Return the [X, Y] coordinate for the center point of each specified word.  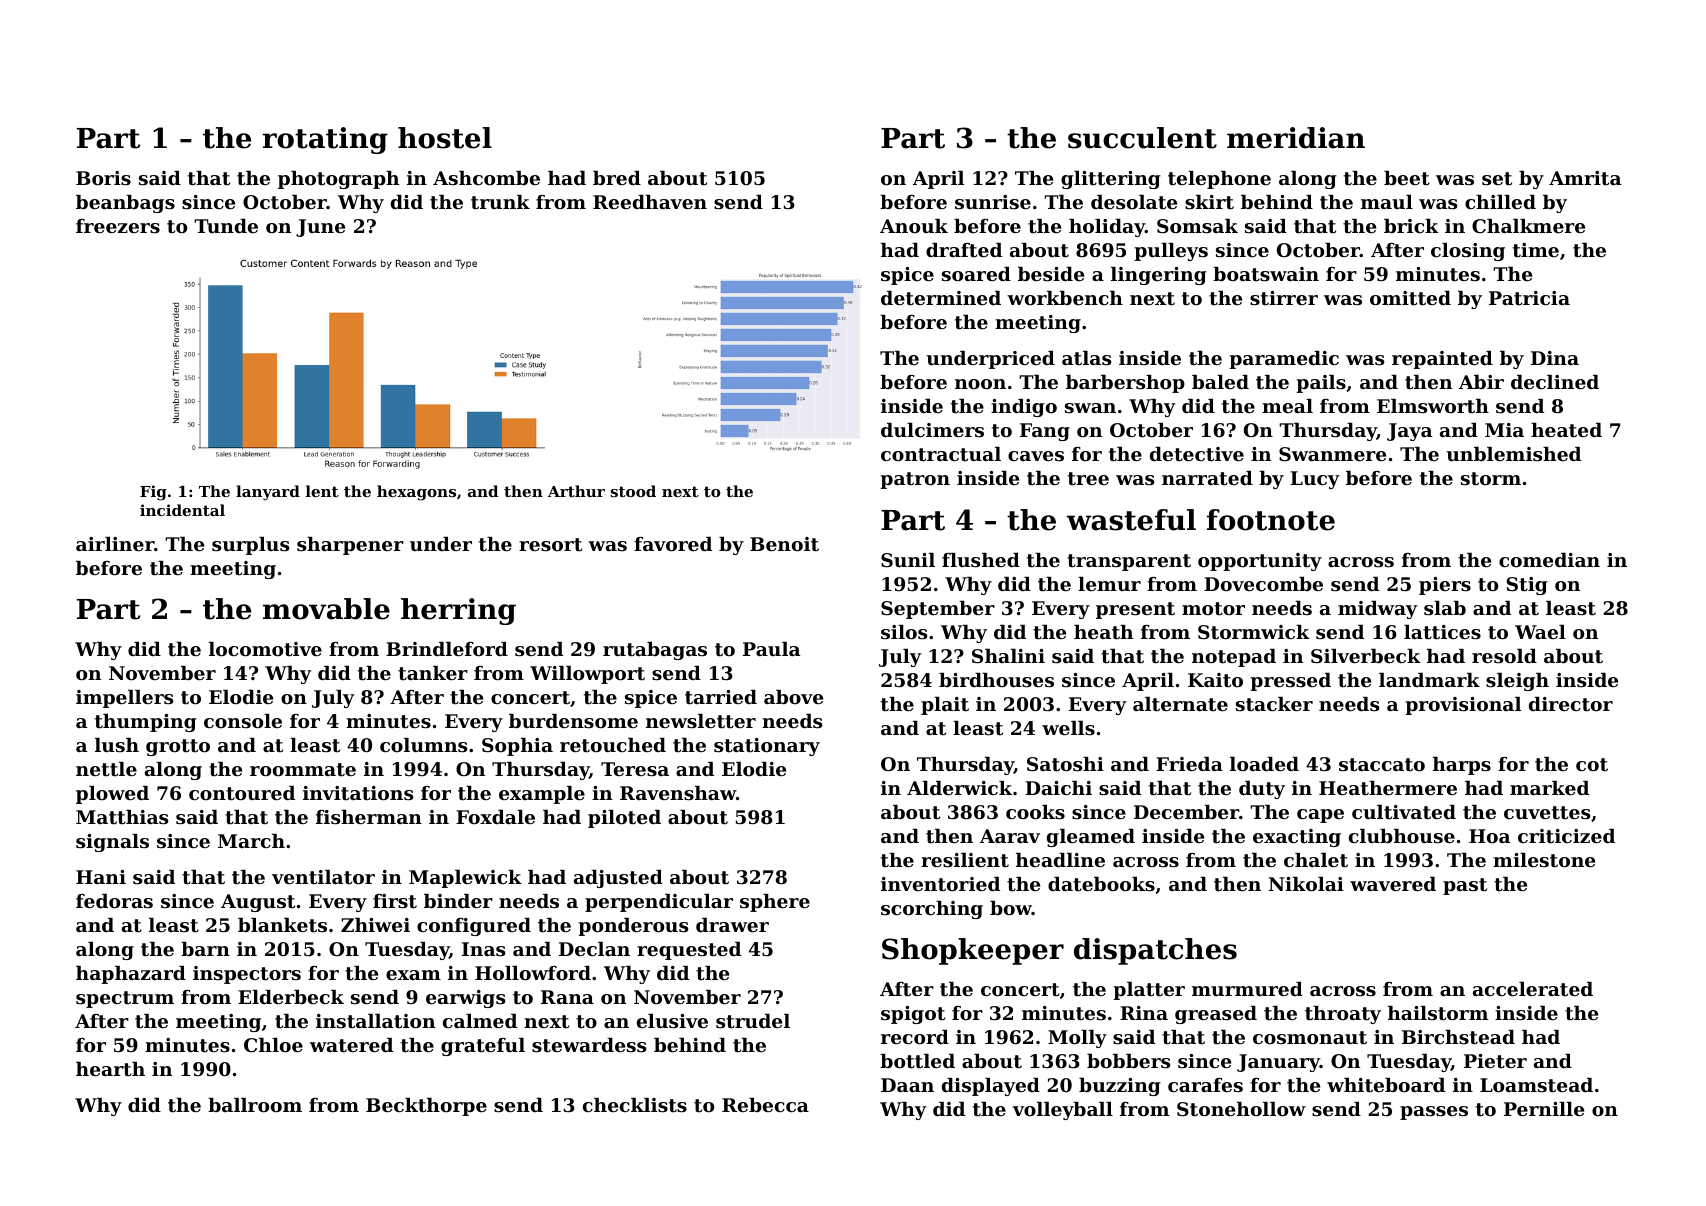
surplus [250, 546]
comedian [1549, 560]
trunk [500, 202]
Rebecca [765, 1105]
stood [633, 491]
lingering [1159, 276]
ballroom [255, 1105]
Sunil [908, 560]
